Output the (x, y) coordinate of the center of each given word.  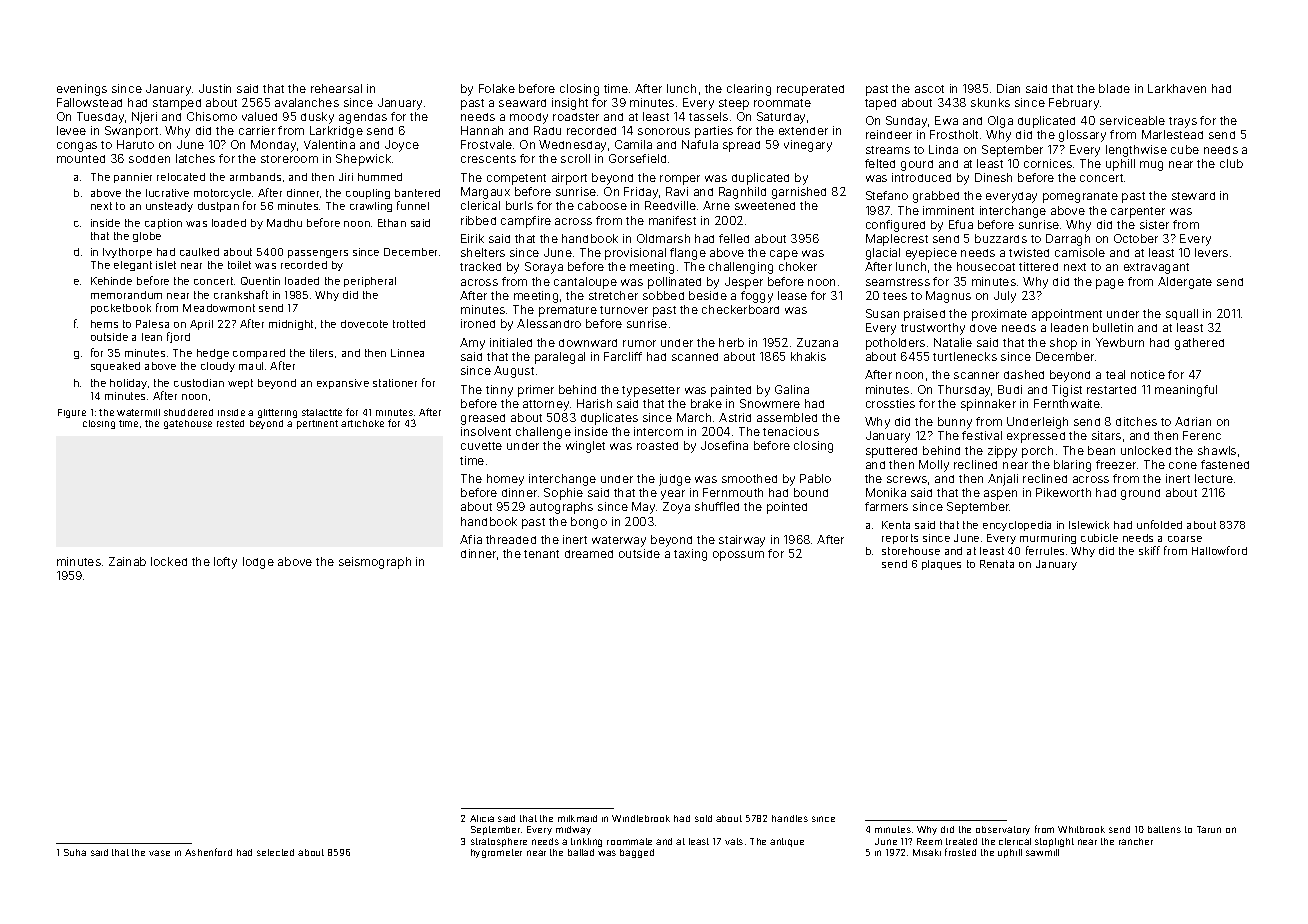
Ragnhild (742, 193)
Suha (75, 852)
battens (1164, 829)
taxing (690, 555)
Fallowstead (89, 102)
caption (163, 224)
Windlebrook (641, 818)
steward (1193, 196)
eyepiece (931, 254)
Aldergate (1185, 283)
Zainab (127, 561)
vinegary (808, 146)
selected (275, 852)
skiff (1149, 550)
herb (731, 342)
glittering (277, 413)
